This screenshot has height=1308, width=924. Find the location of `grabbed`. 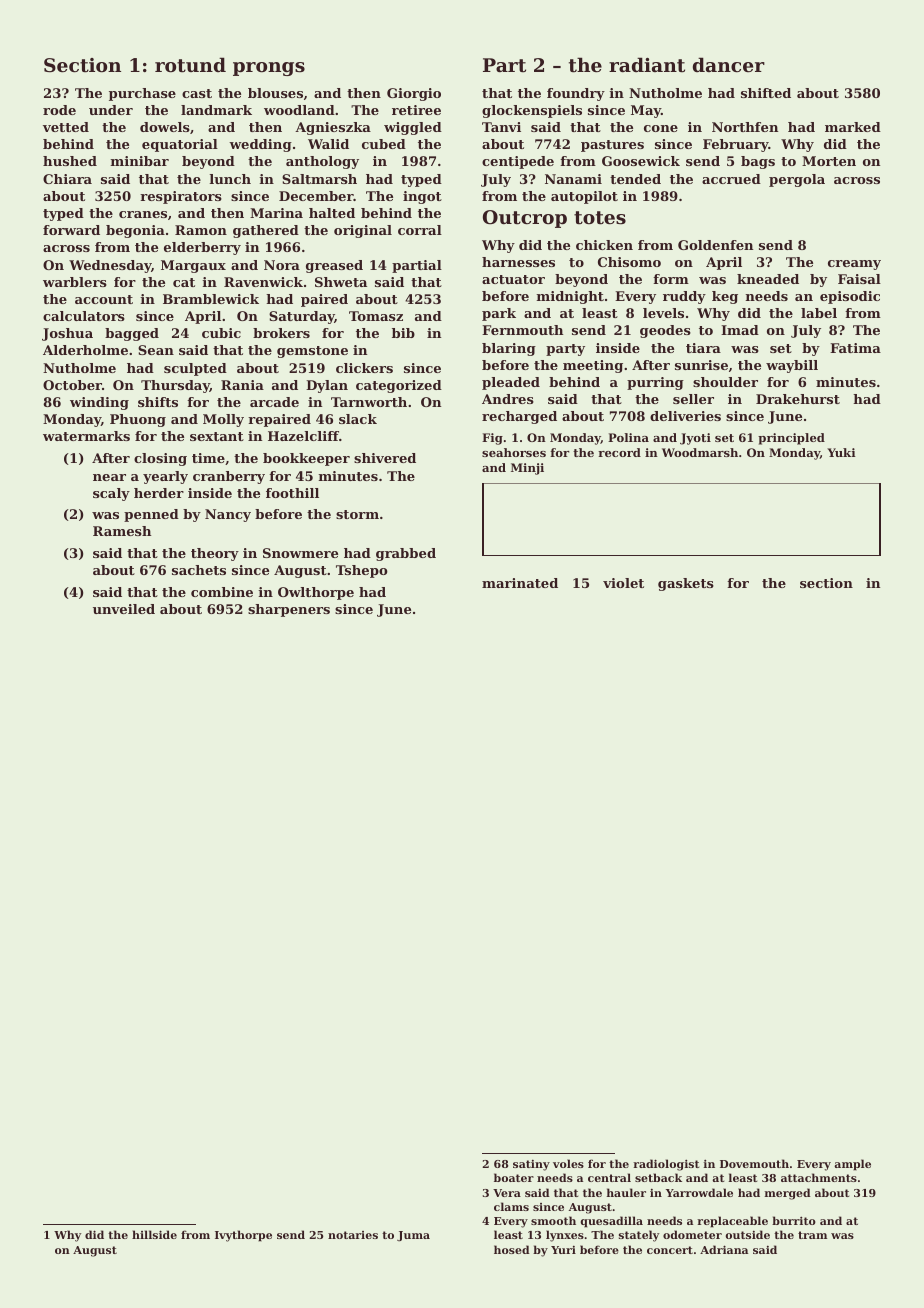

grabbed is located at coordinates (406, 554).
